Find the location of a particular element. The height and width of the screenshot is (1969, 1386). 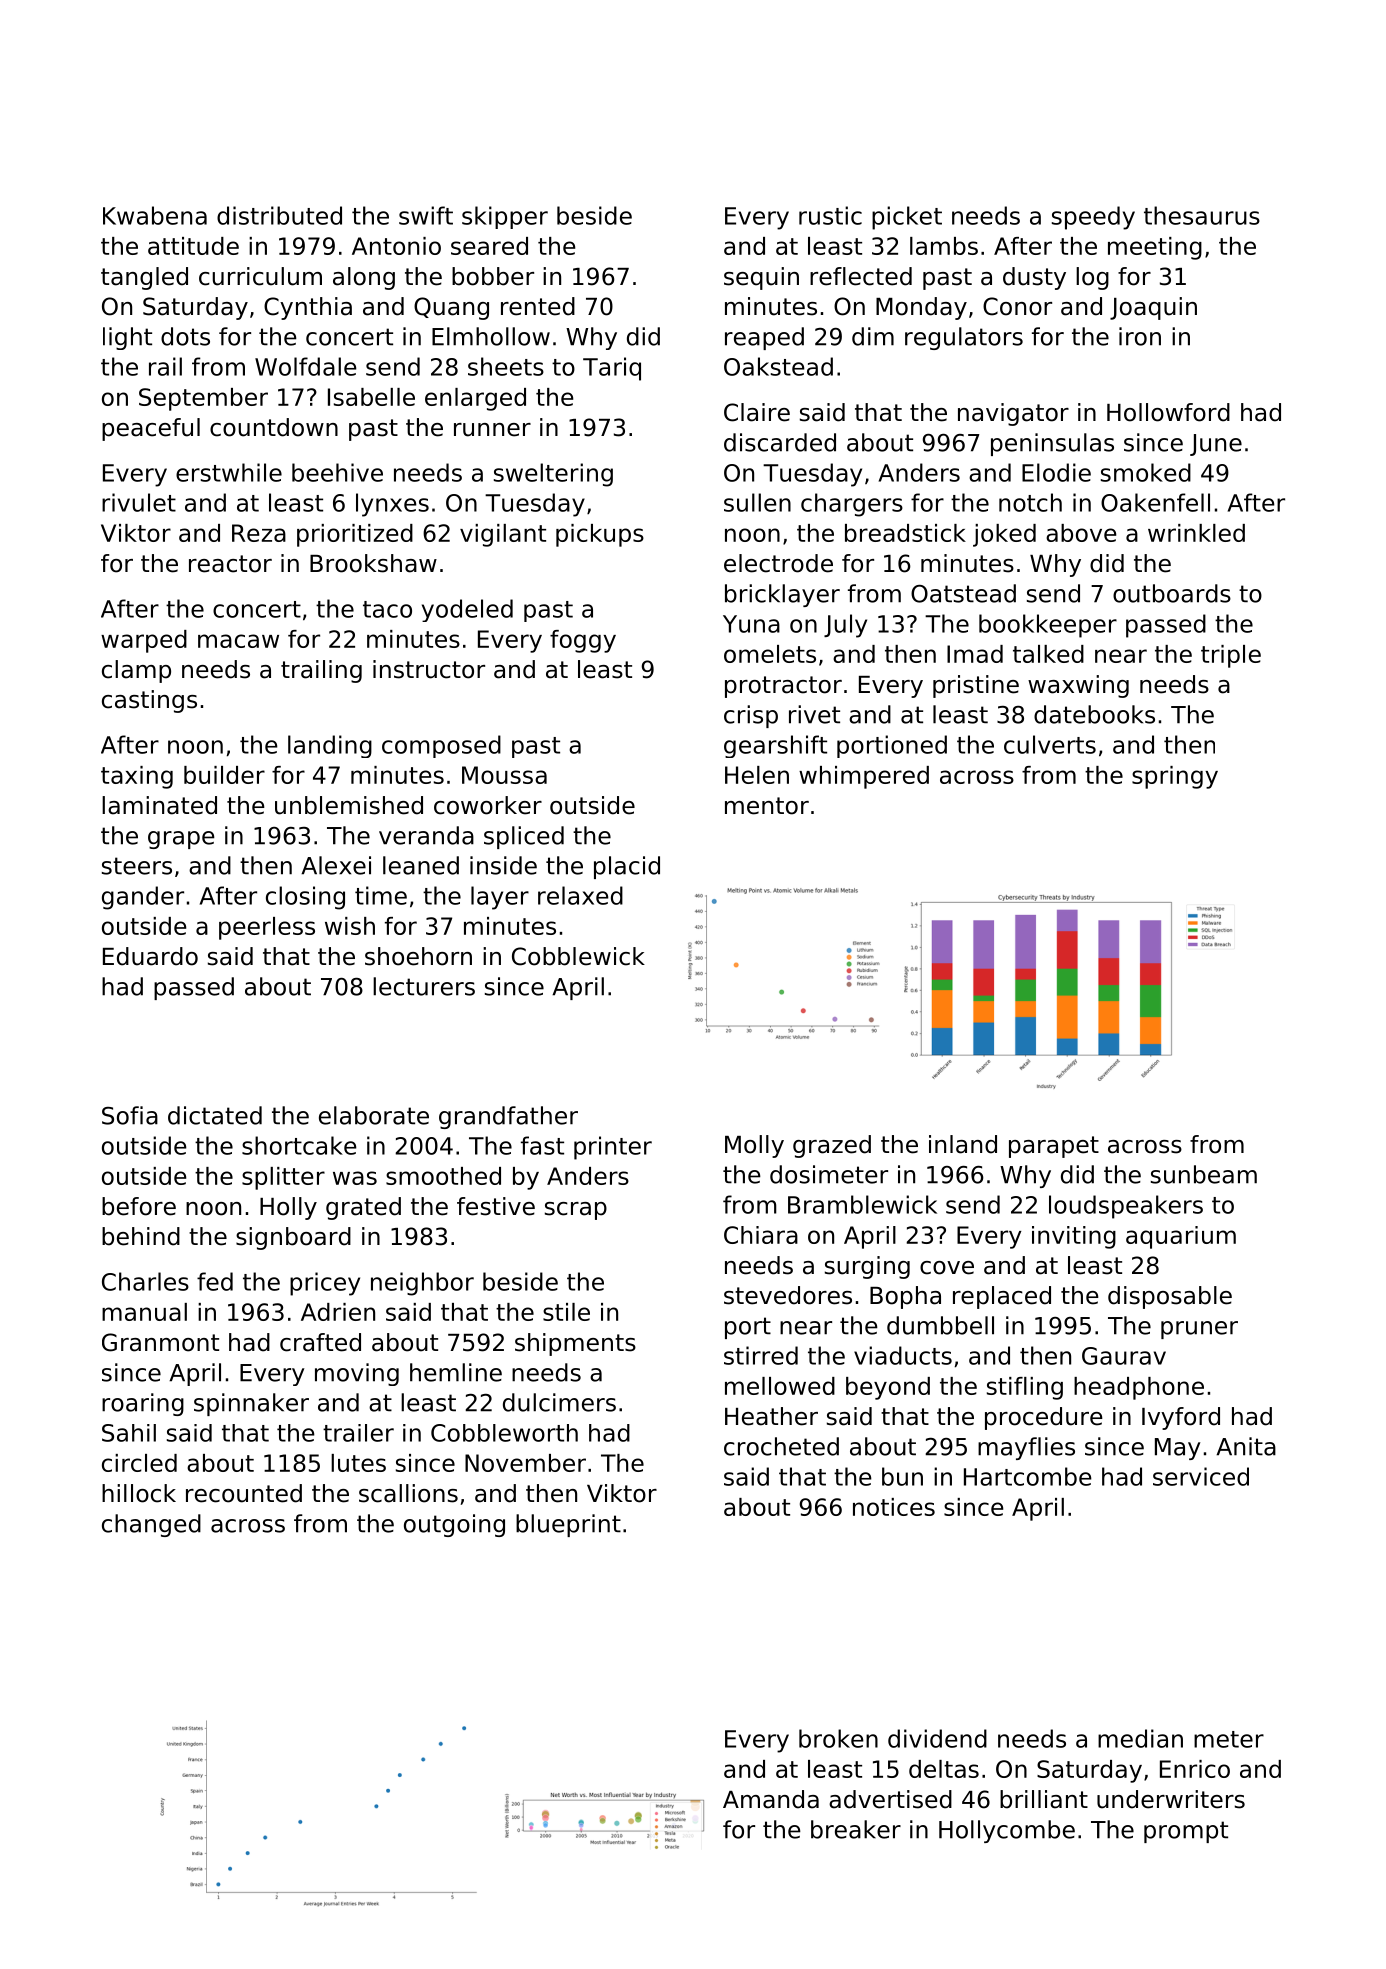

disposable is located at coordinates (1170, 1297).
